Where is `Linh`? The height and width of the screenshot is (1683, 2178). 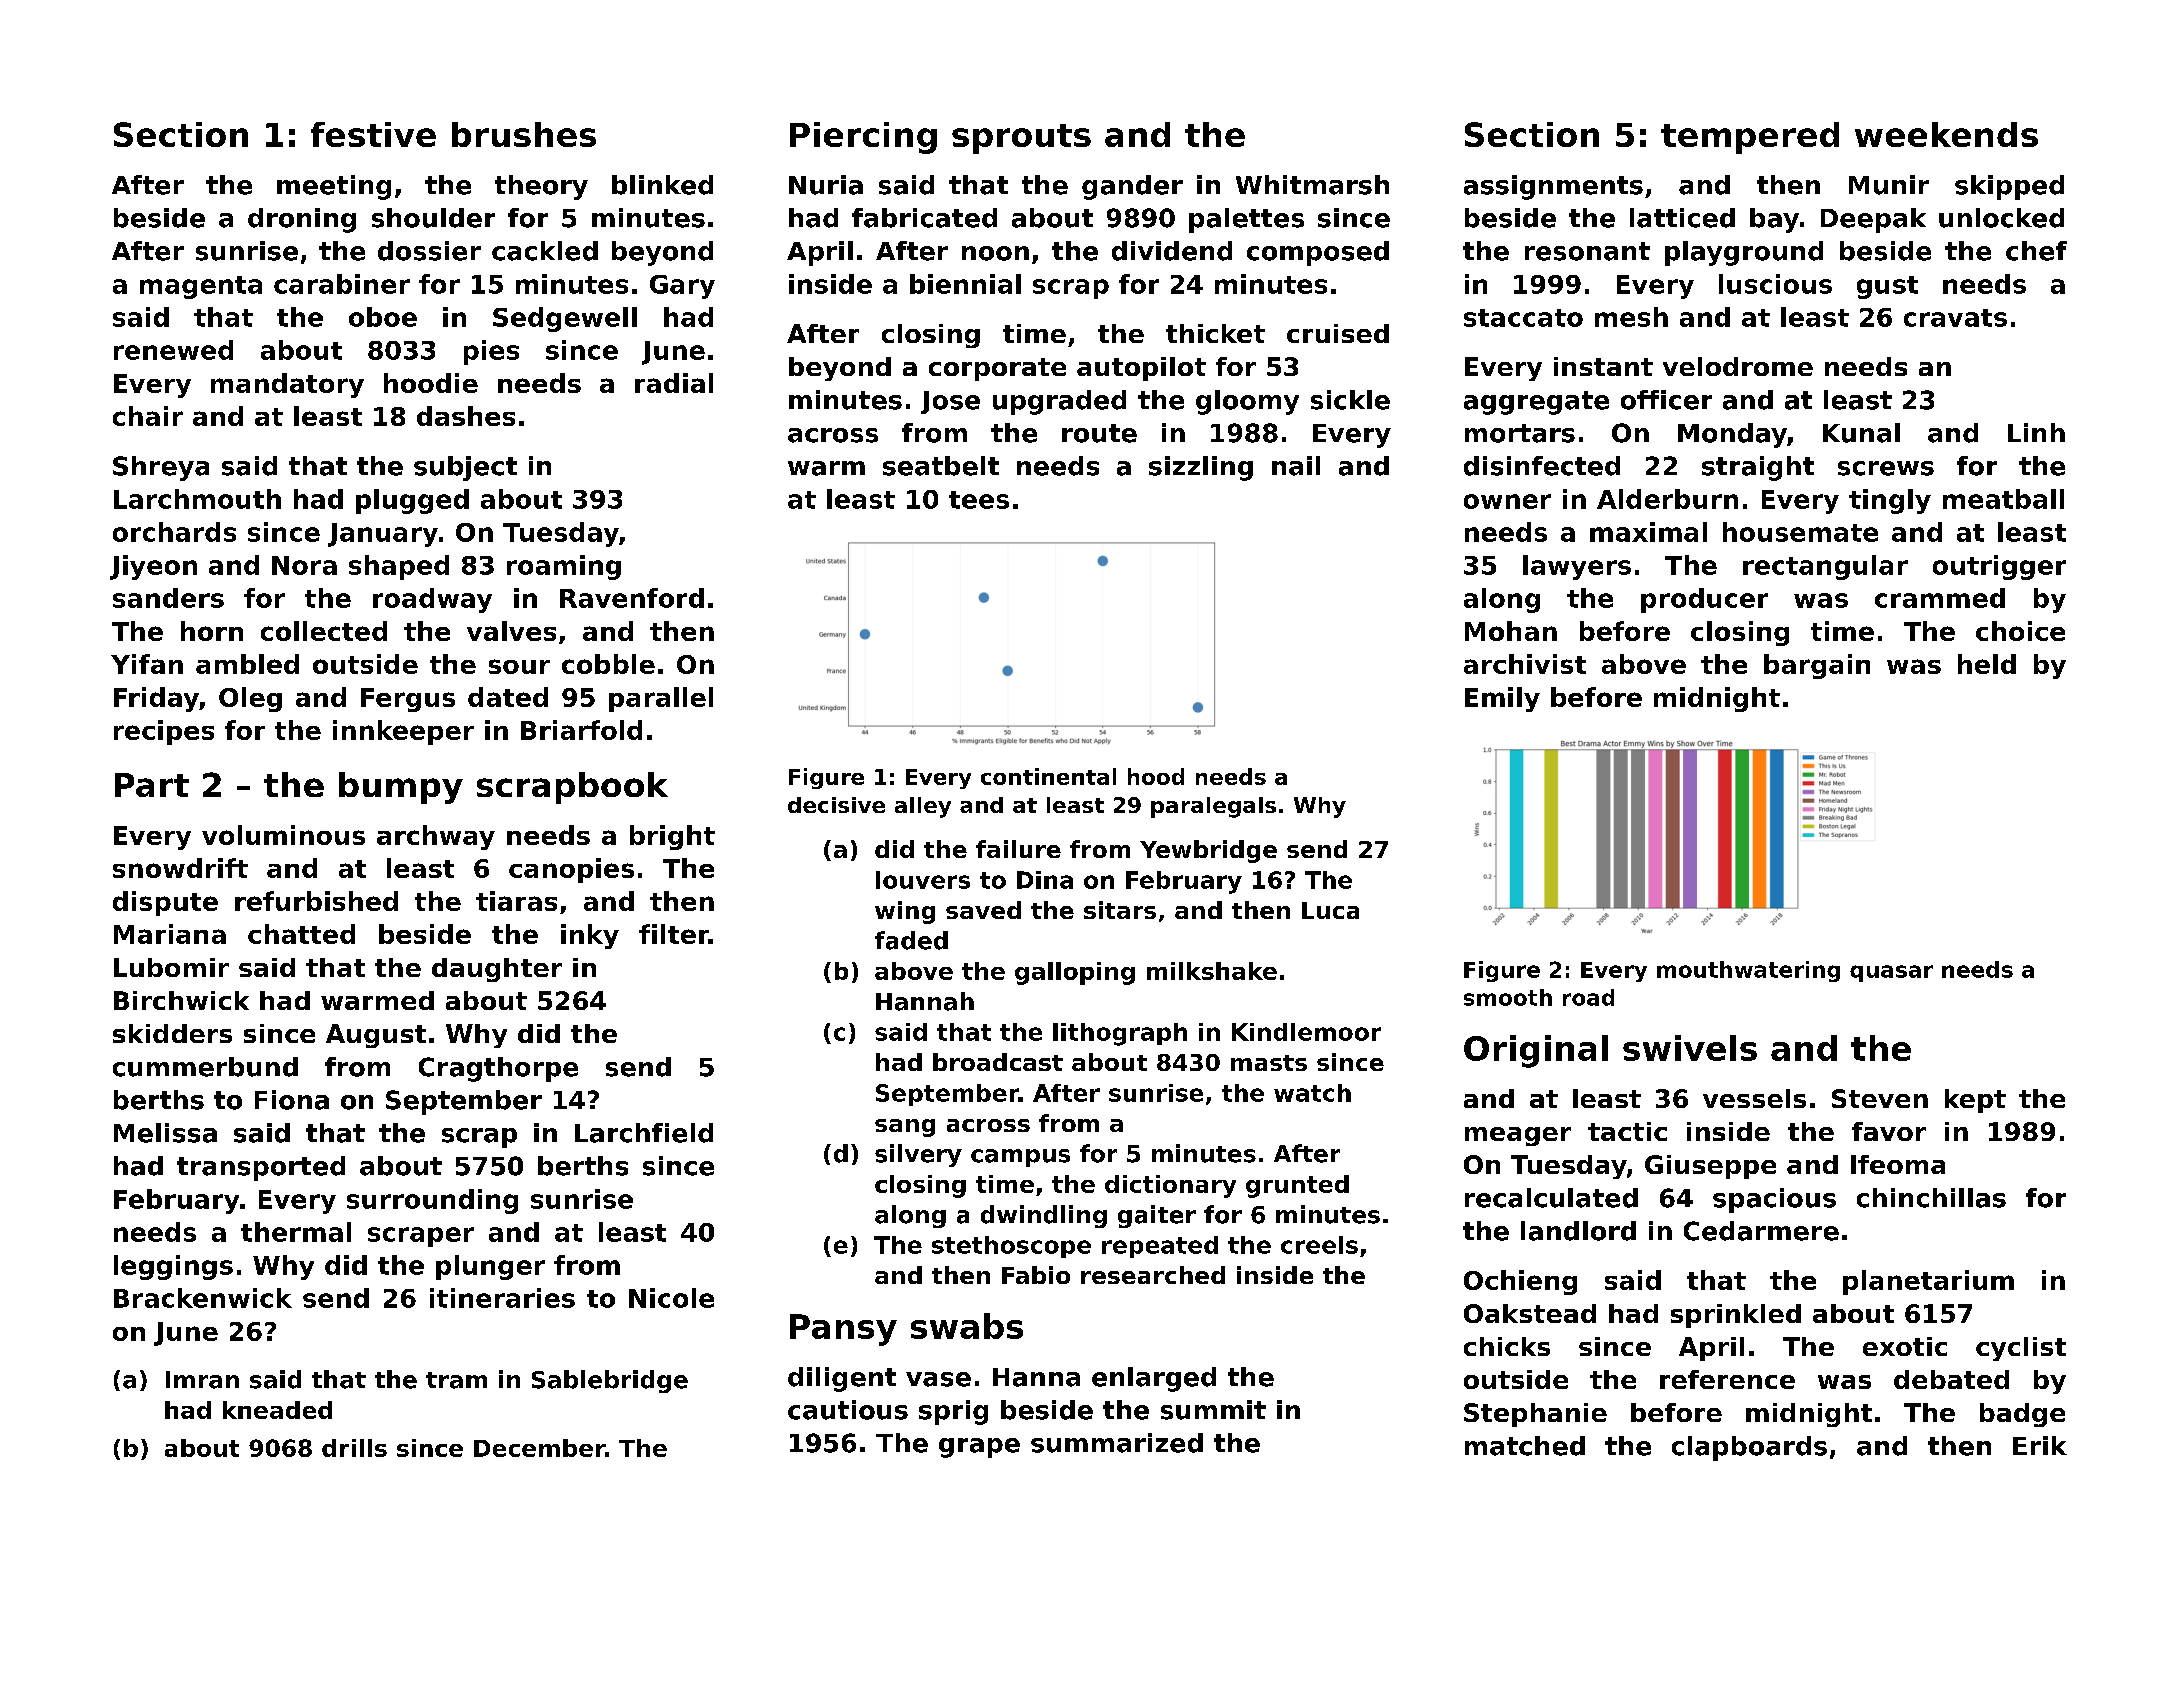
Linh is located at coordinates (2036, 432).
